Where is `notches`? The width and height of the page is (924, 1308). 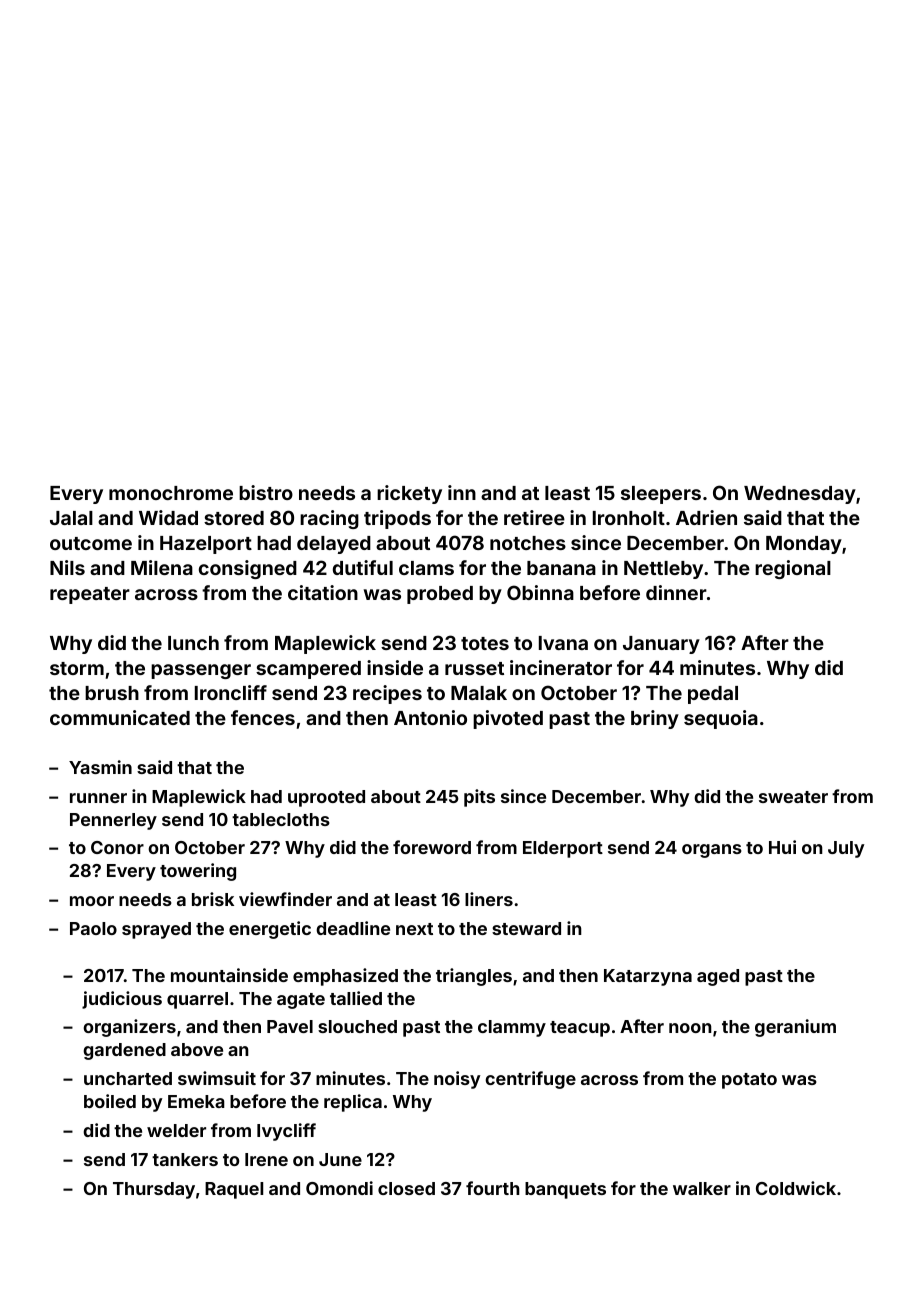 notches is located at coordinates (528, 543).
